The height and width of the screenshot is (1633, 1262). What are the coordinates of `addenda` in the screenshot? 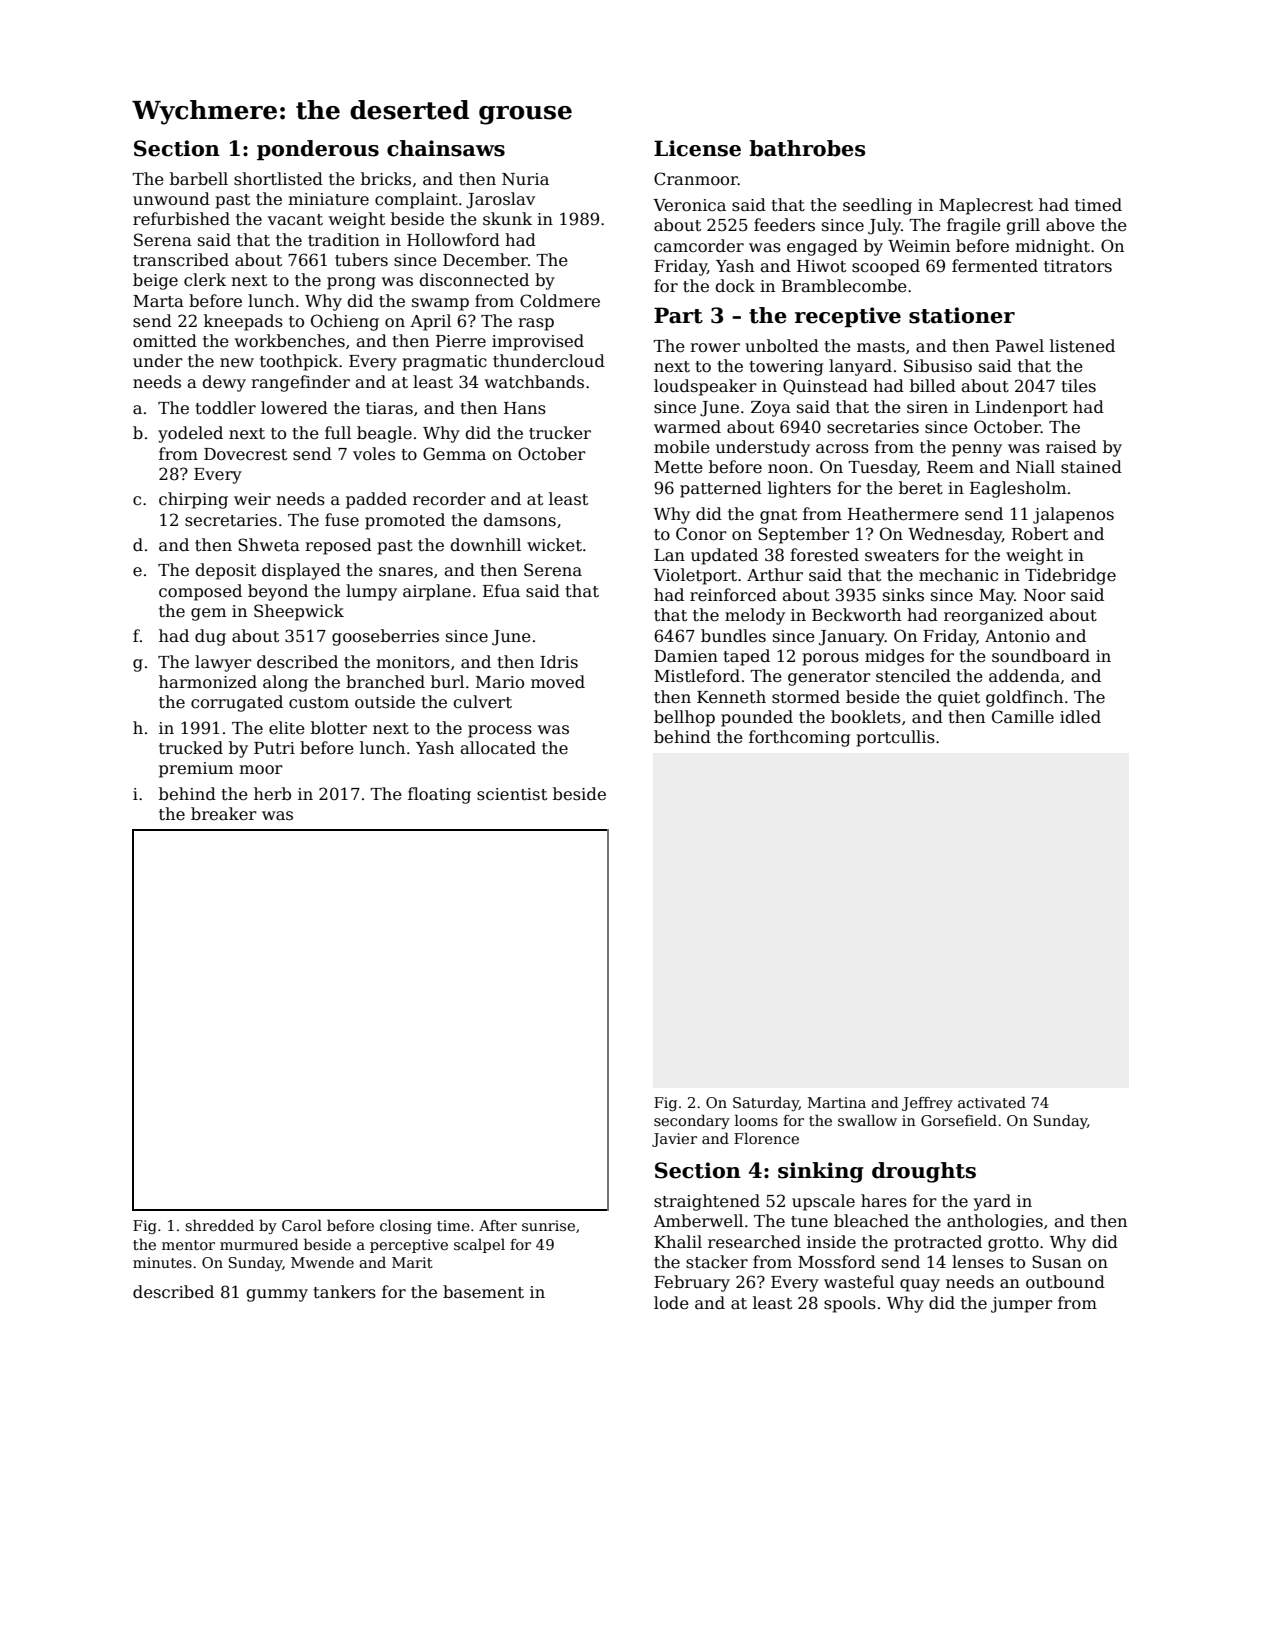 It's located at (1024, 676).
